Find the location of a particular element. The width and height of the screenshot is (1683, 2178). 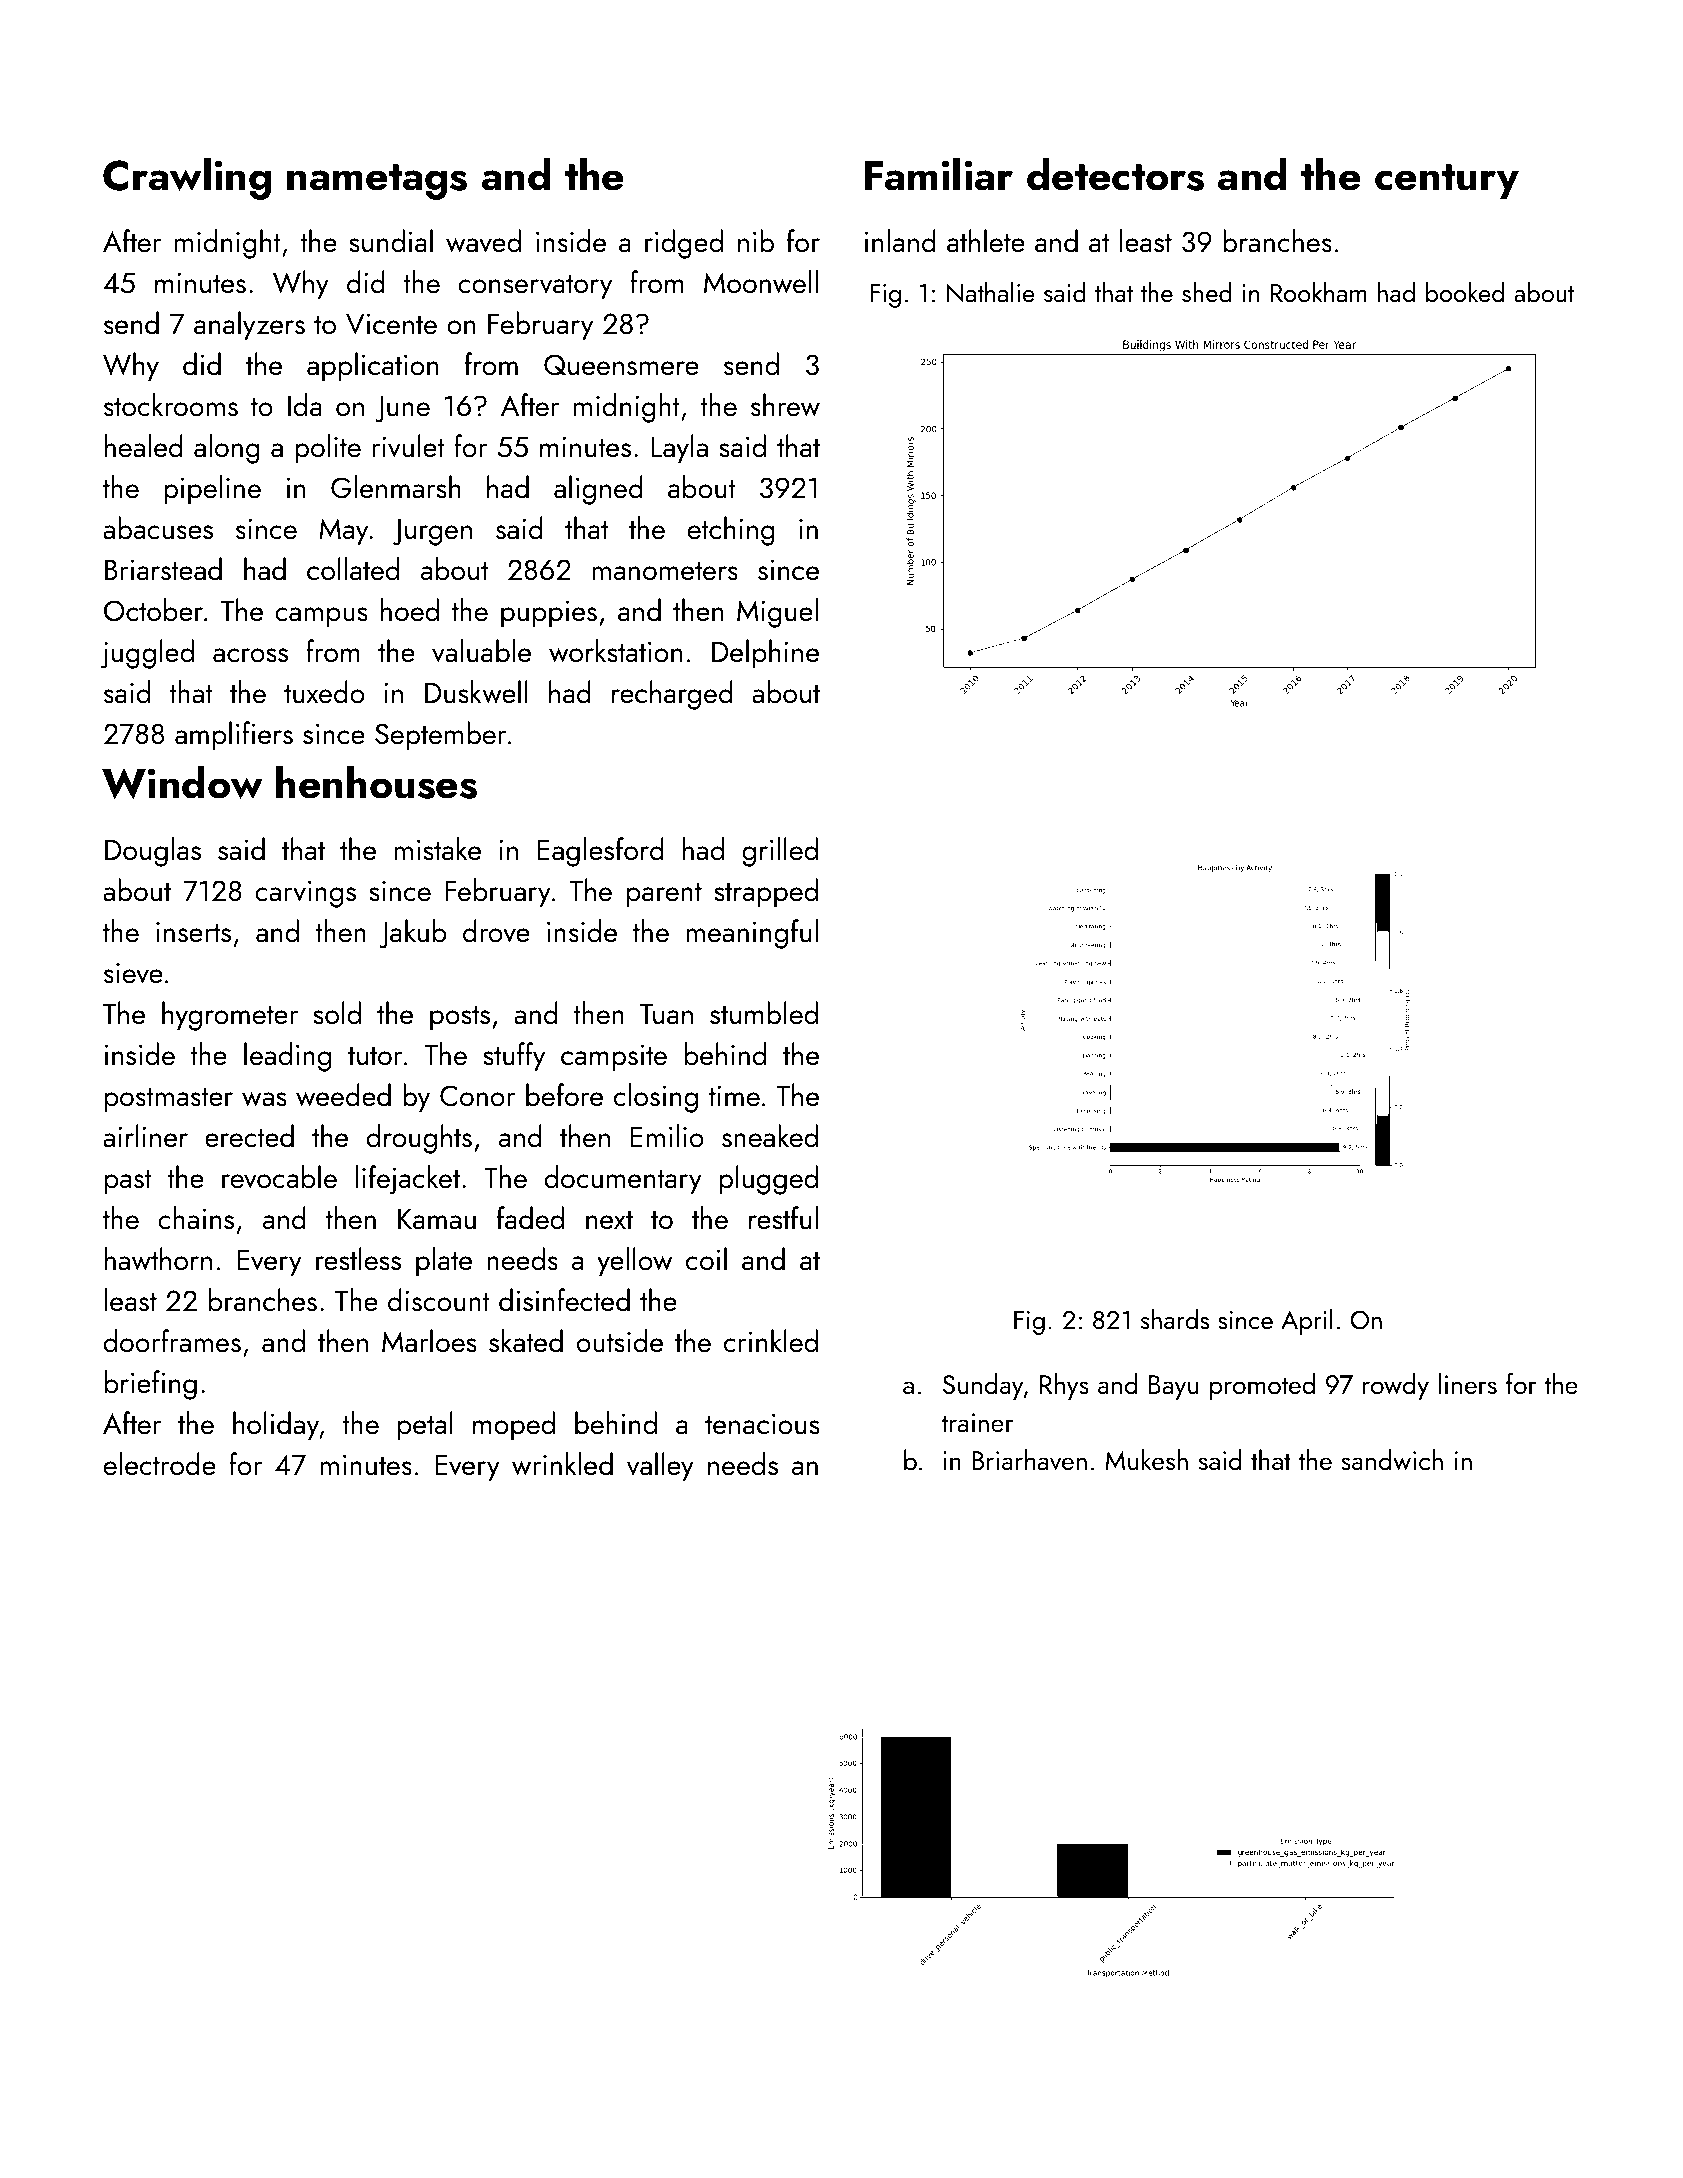

Crawling is located at coordinates (187, 179).
